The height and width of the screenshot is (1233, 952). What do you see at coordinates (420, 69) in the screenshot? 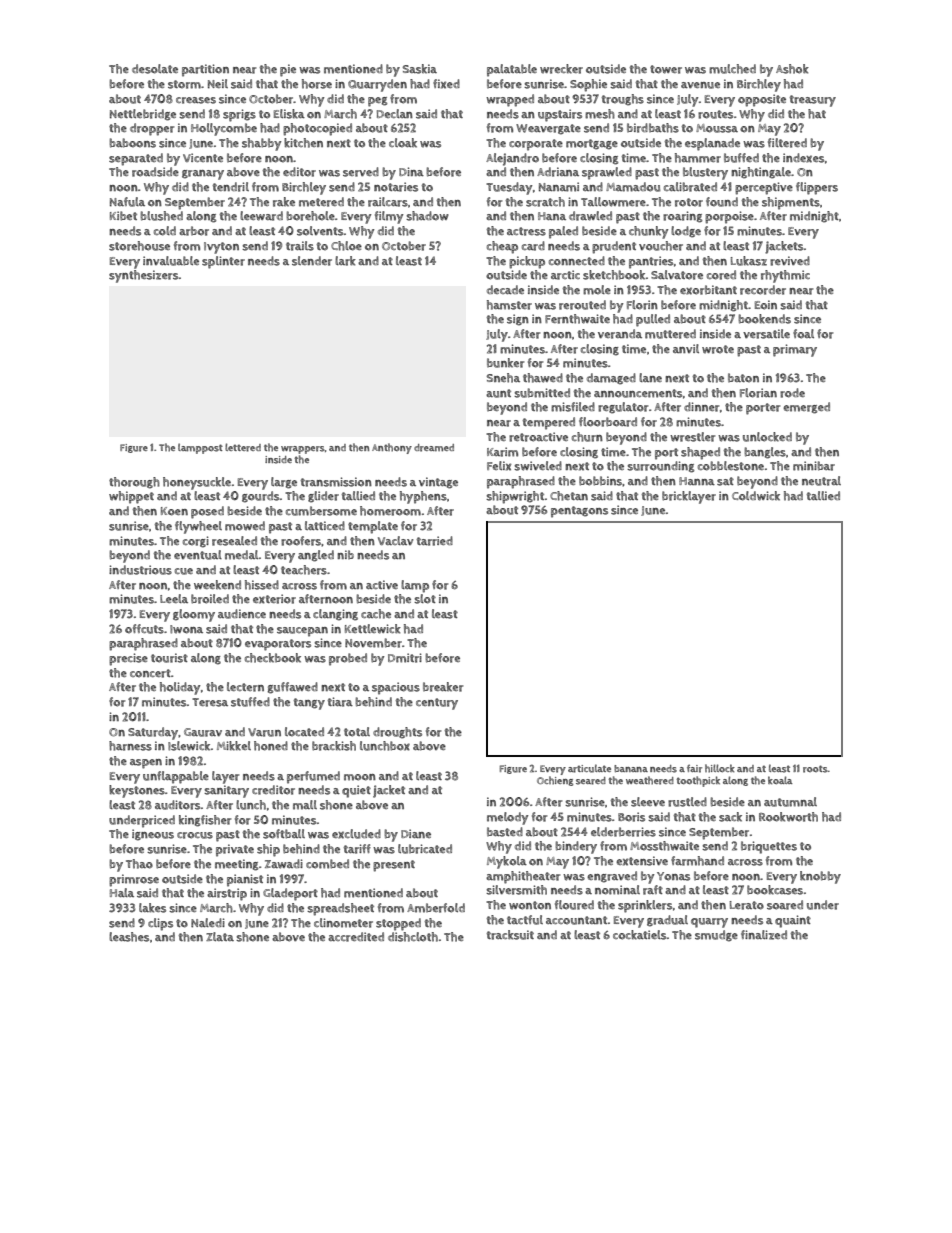
I see `Saskia` at bounding box center [420, 69].
